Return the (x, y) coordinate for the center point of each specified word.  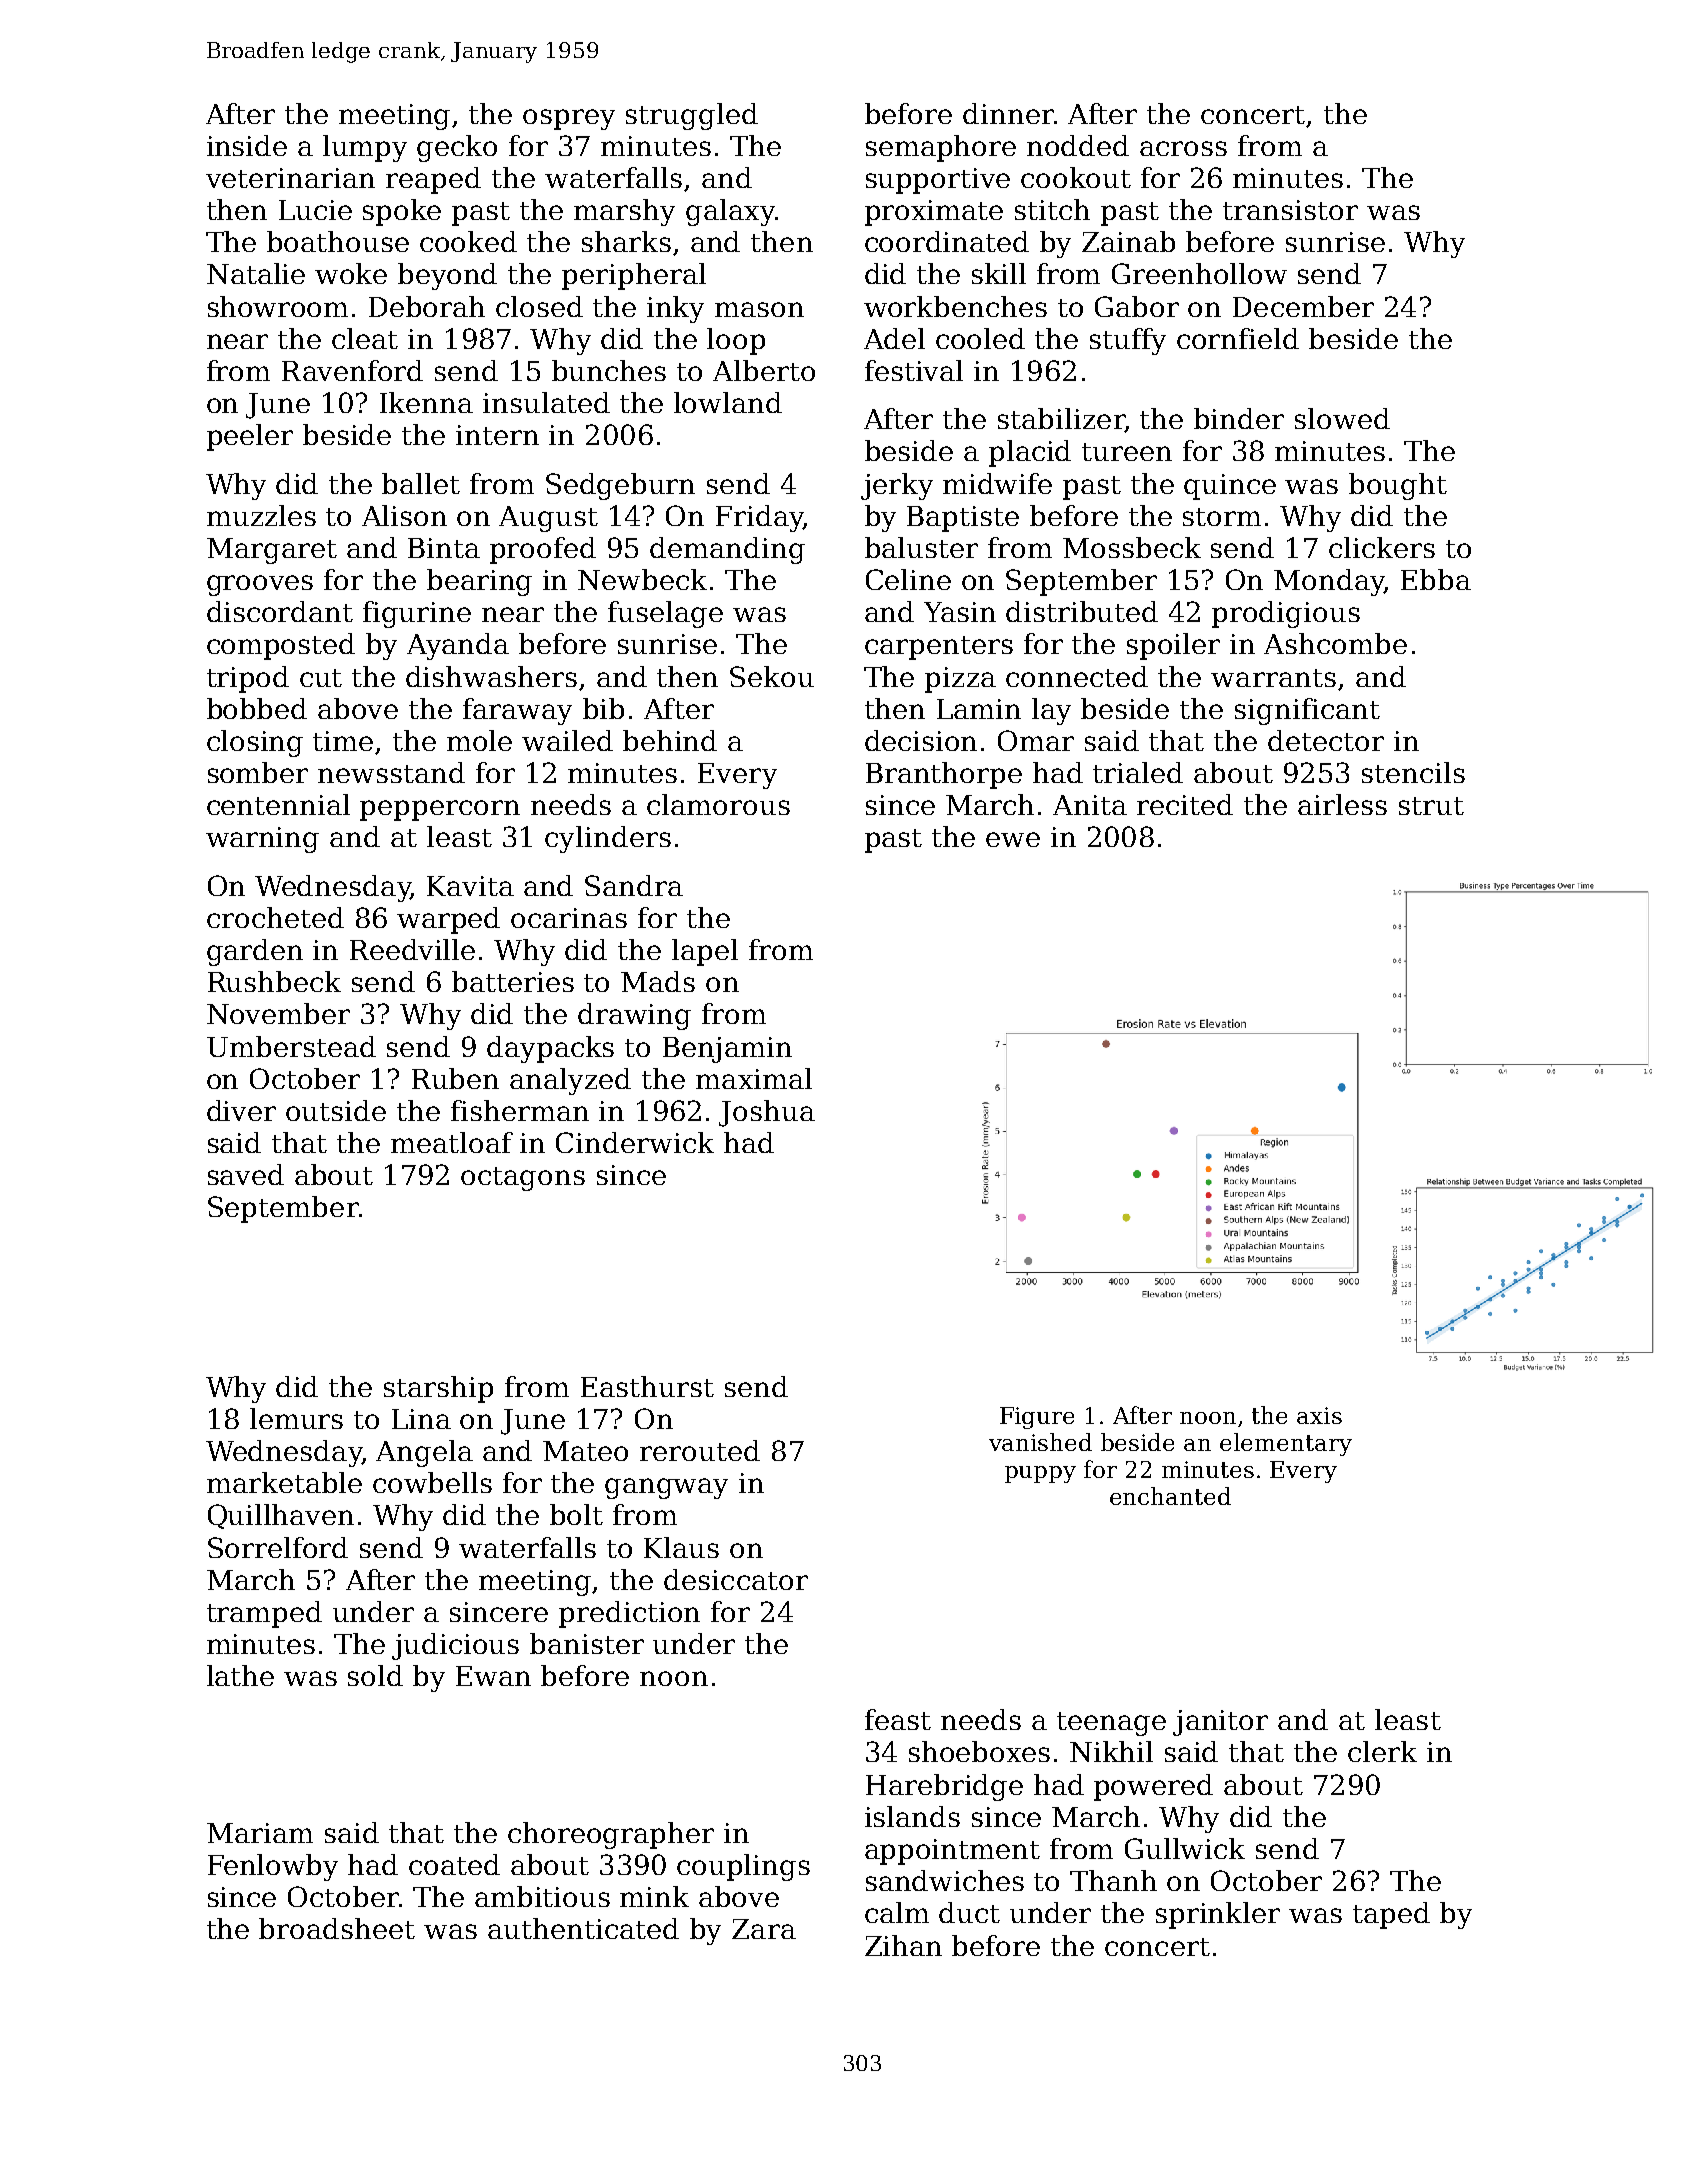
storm (1222, 517)
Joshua (767, 1113)
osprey (569, 119)
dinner (1008, 113)
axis (1319, 1415)
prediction (629, 1614)
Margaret (272, 551)
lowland (728, 402)
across (1183, 148)
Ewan (493, 1676)
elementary (1286, 1444)
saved (246, 1174)
